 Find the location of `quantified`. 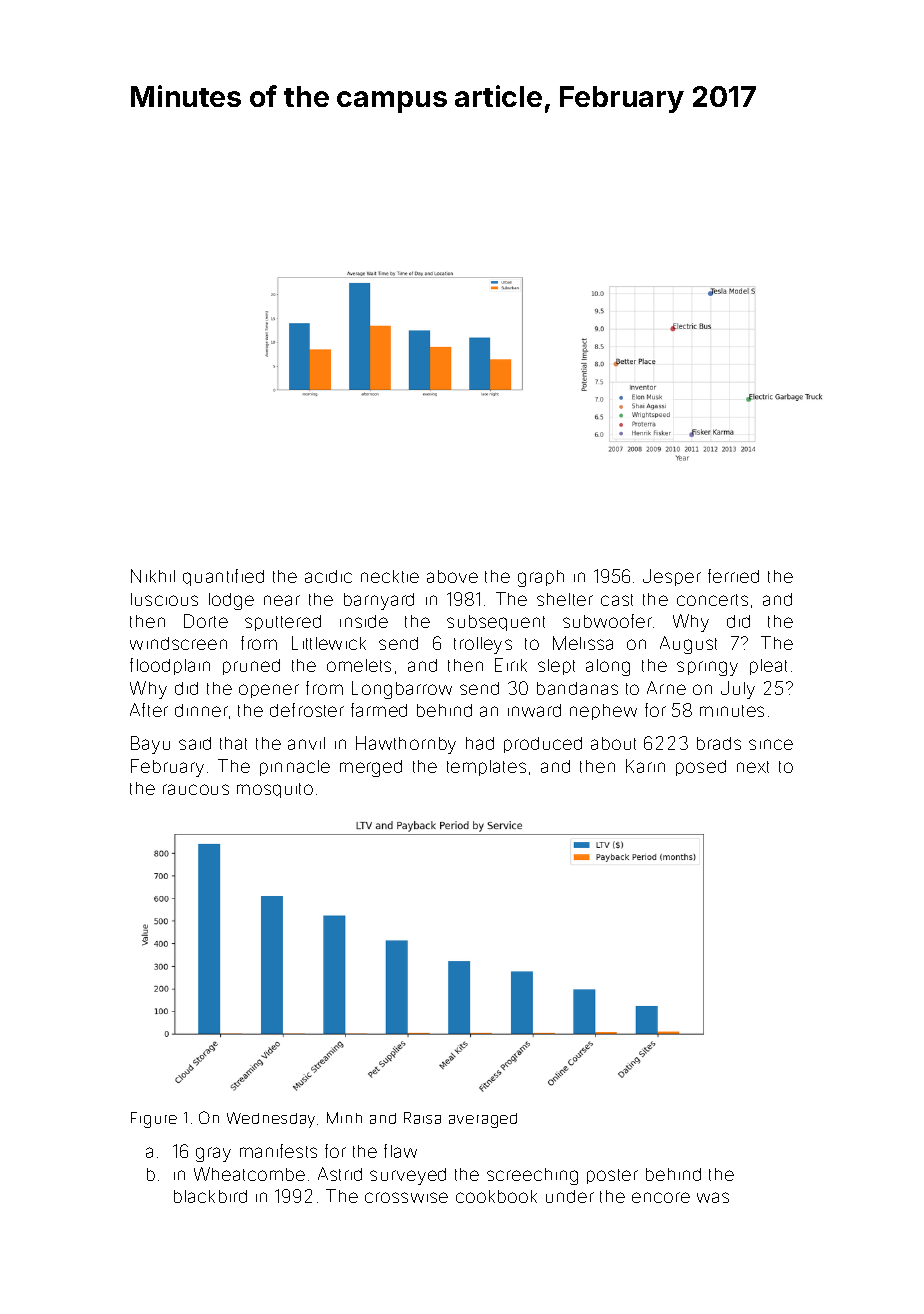

quantified is located at coordinates (223, 577).
